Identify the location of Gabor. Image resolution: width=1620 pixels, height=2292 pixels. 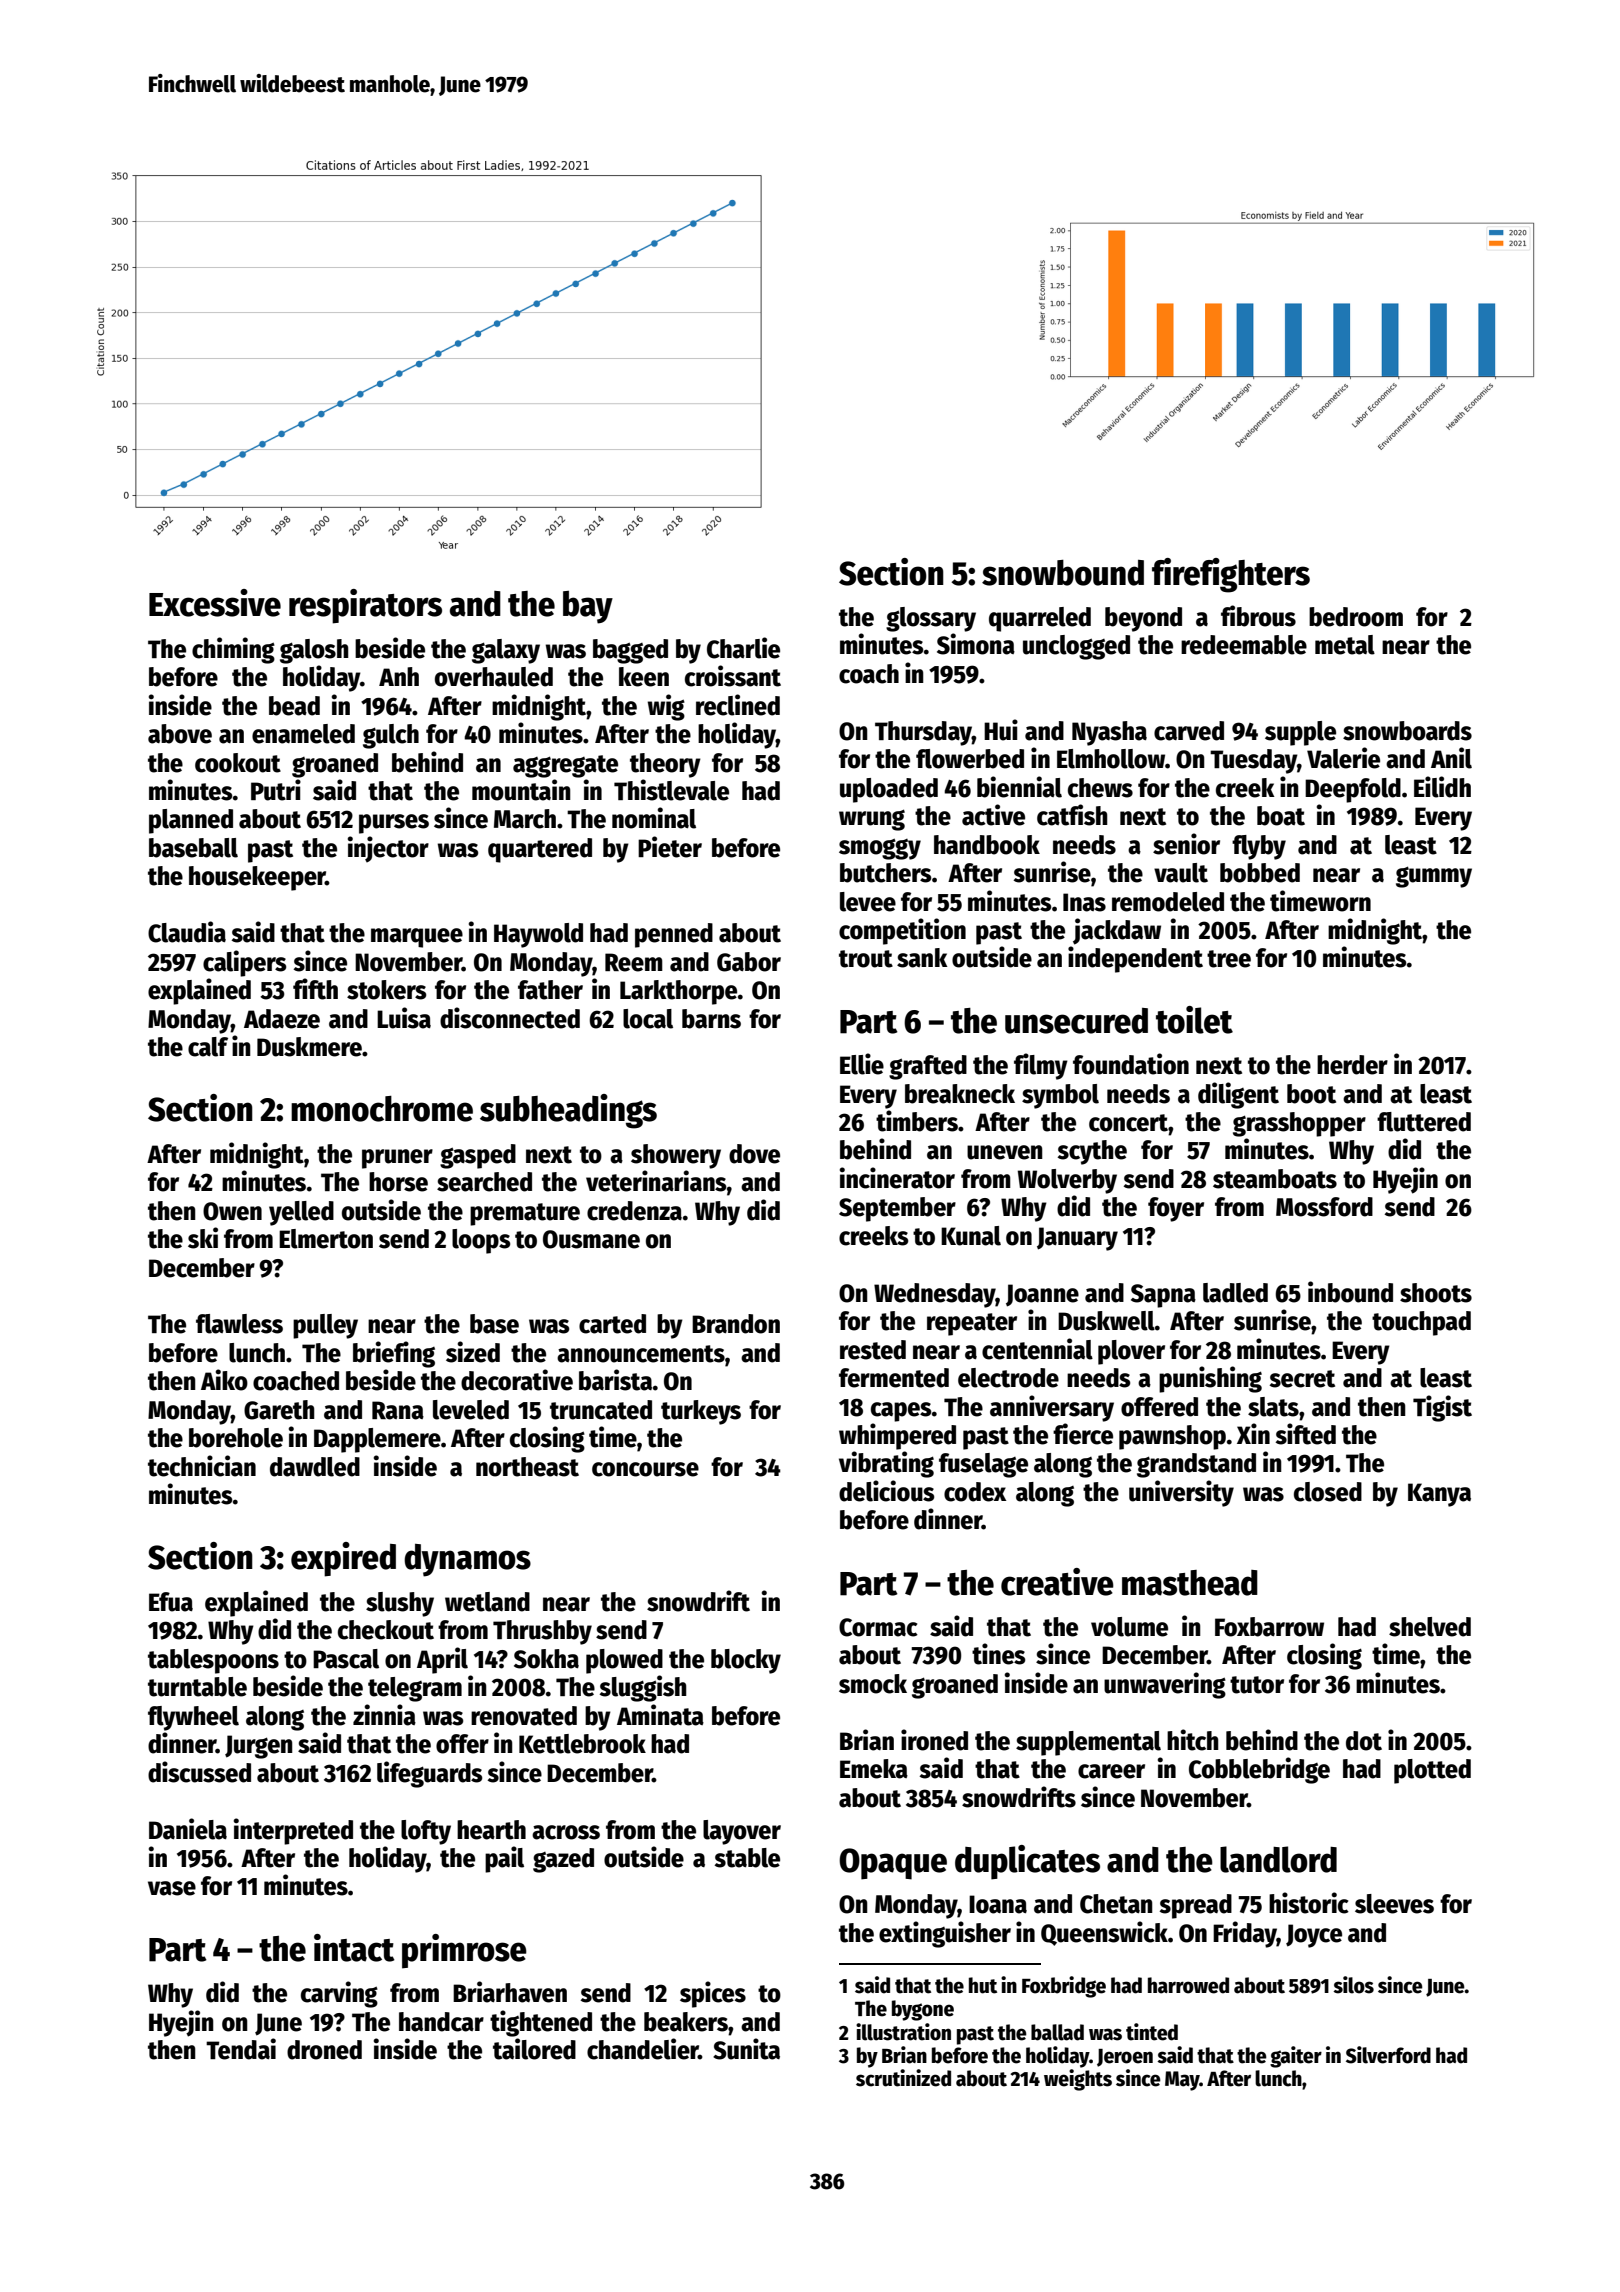
(749, 962).
